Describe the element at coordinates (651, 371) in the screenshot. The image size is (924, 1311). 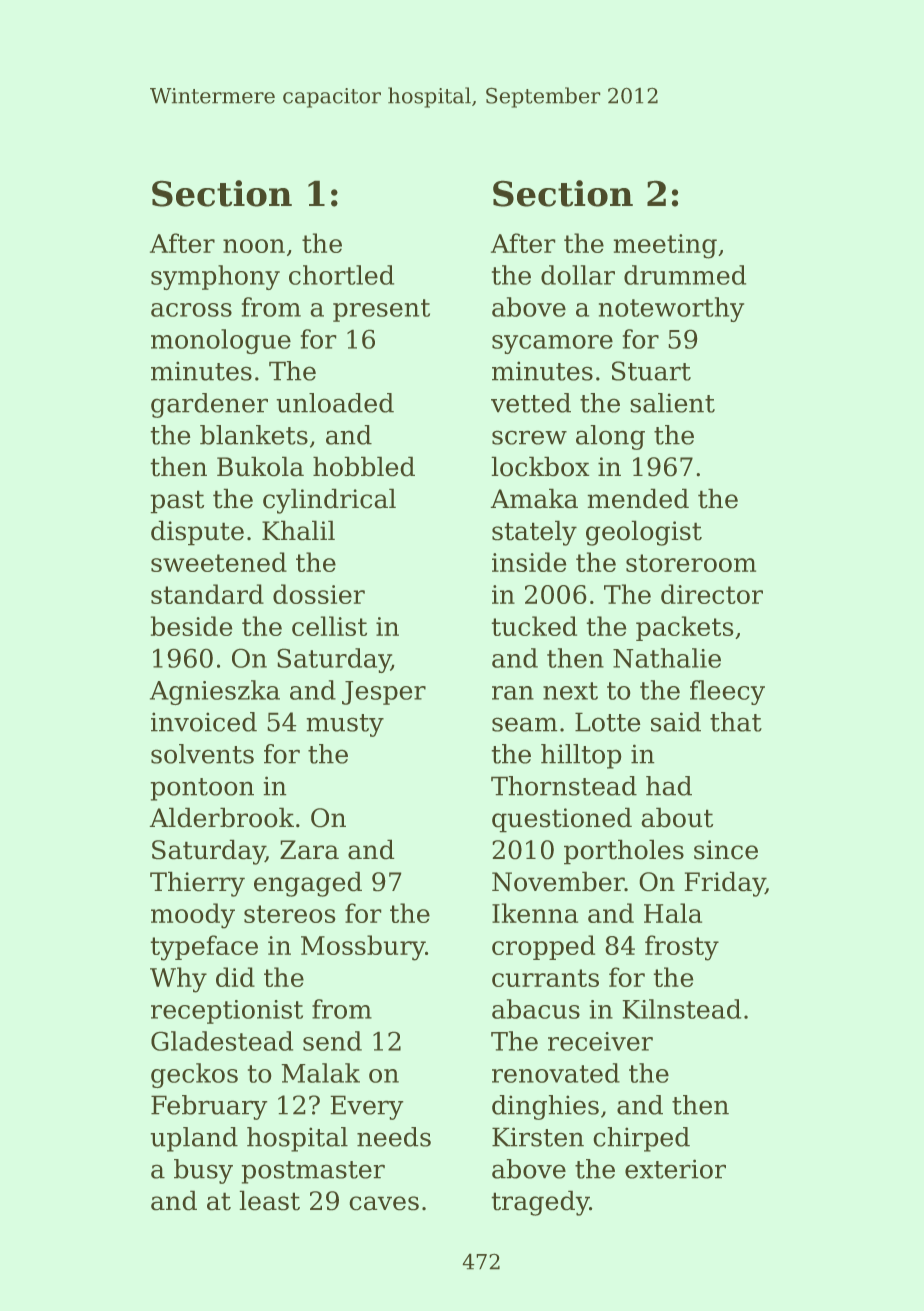
I see `Stuart` at that location.
